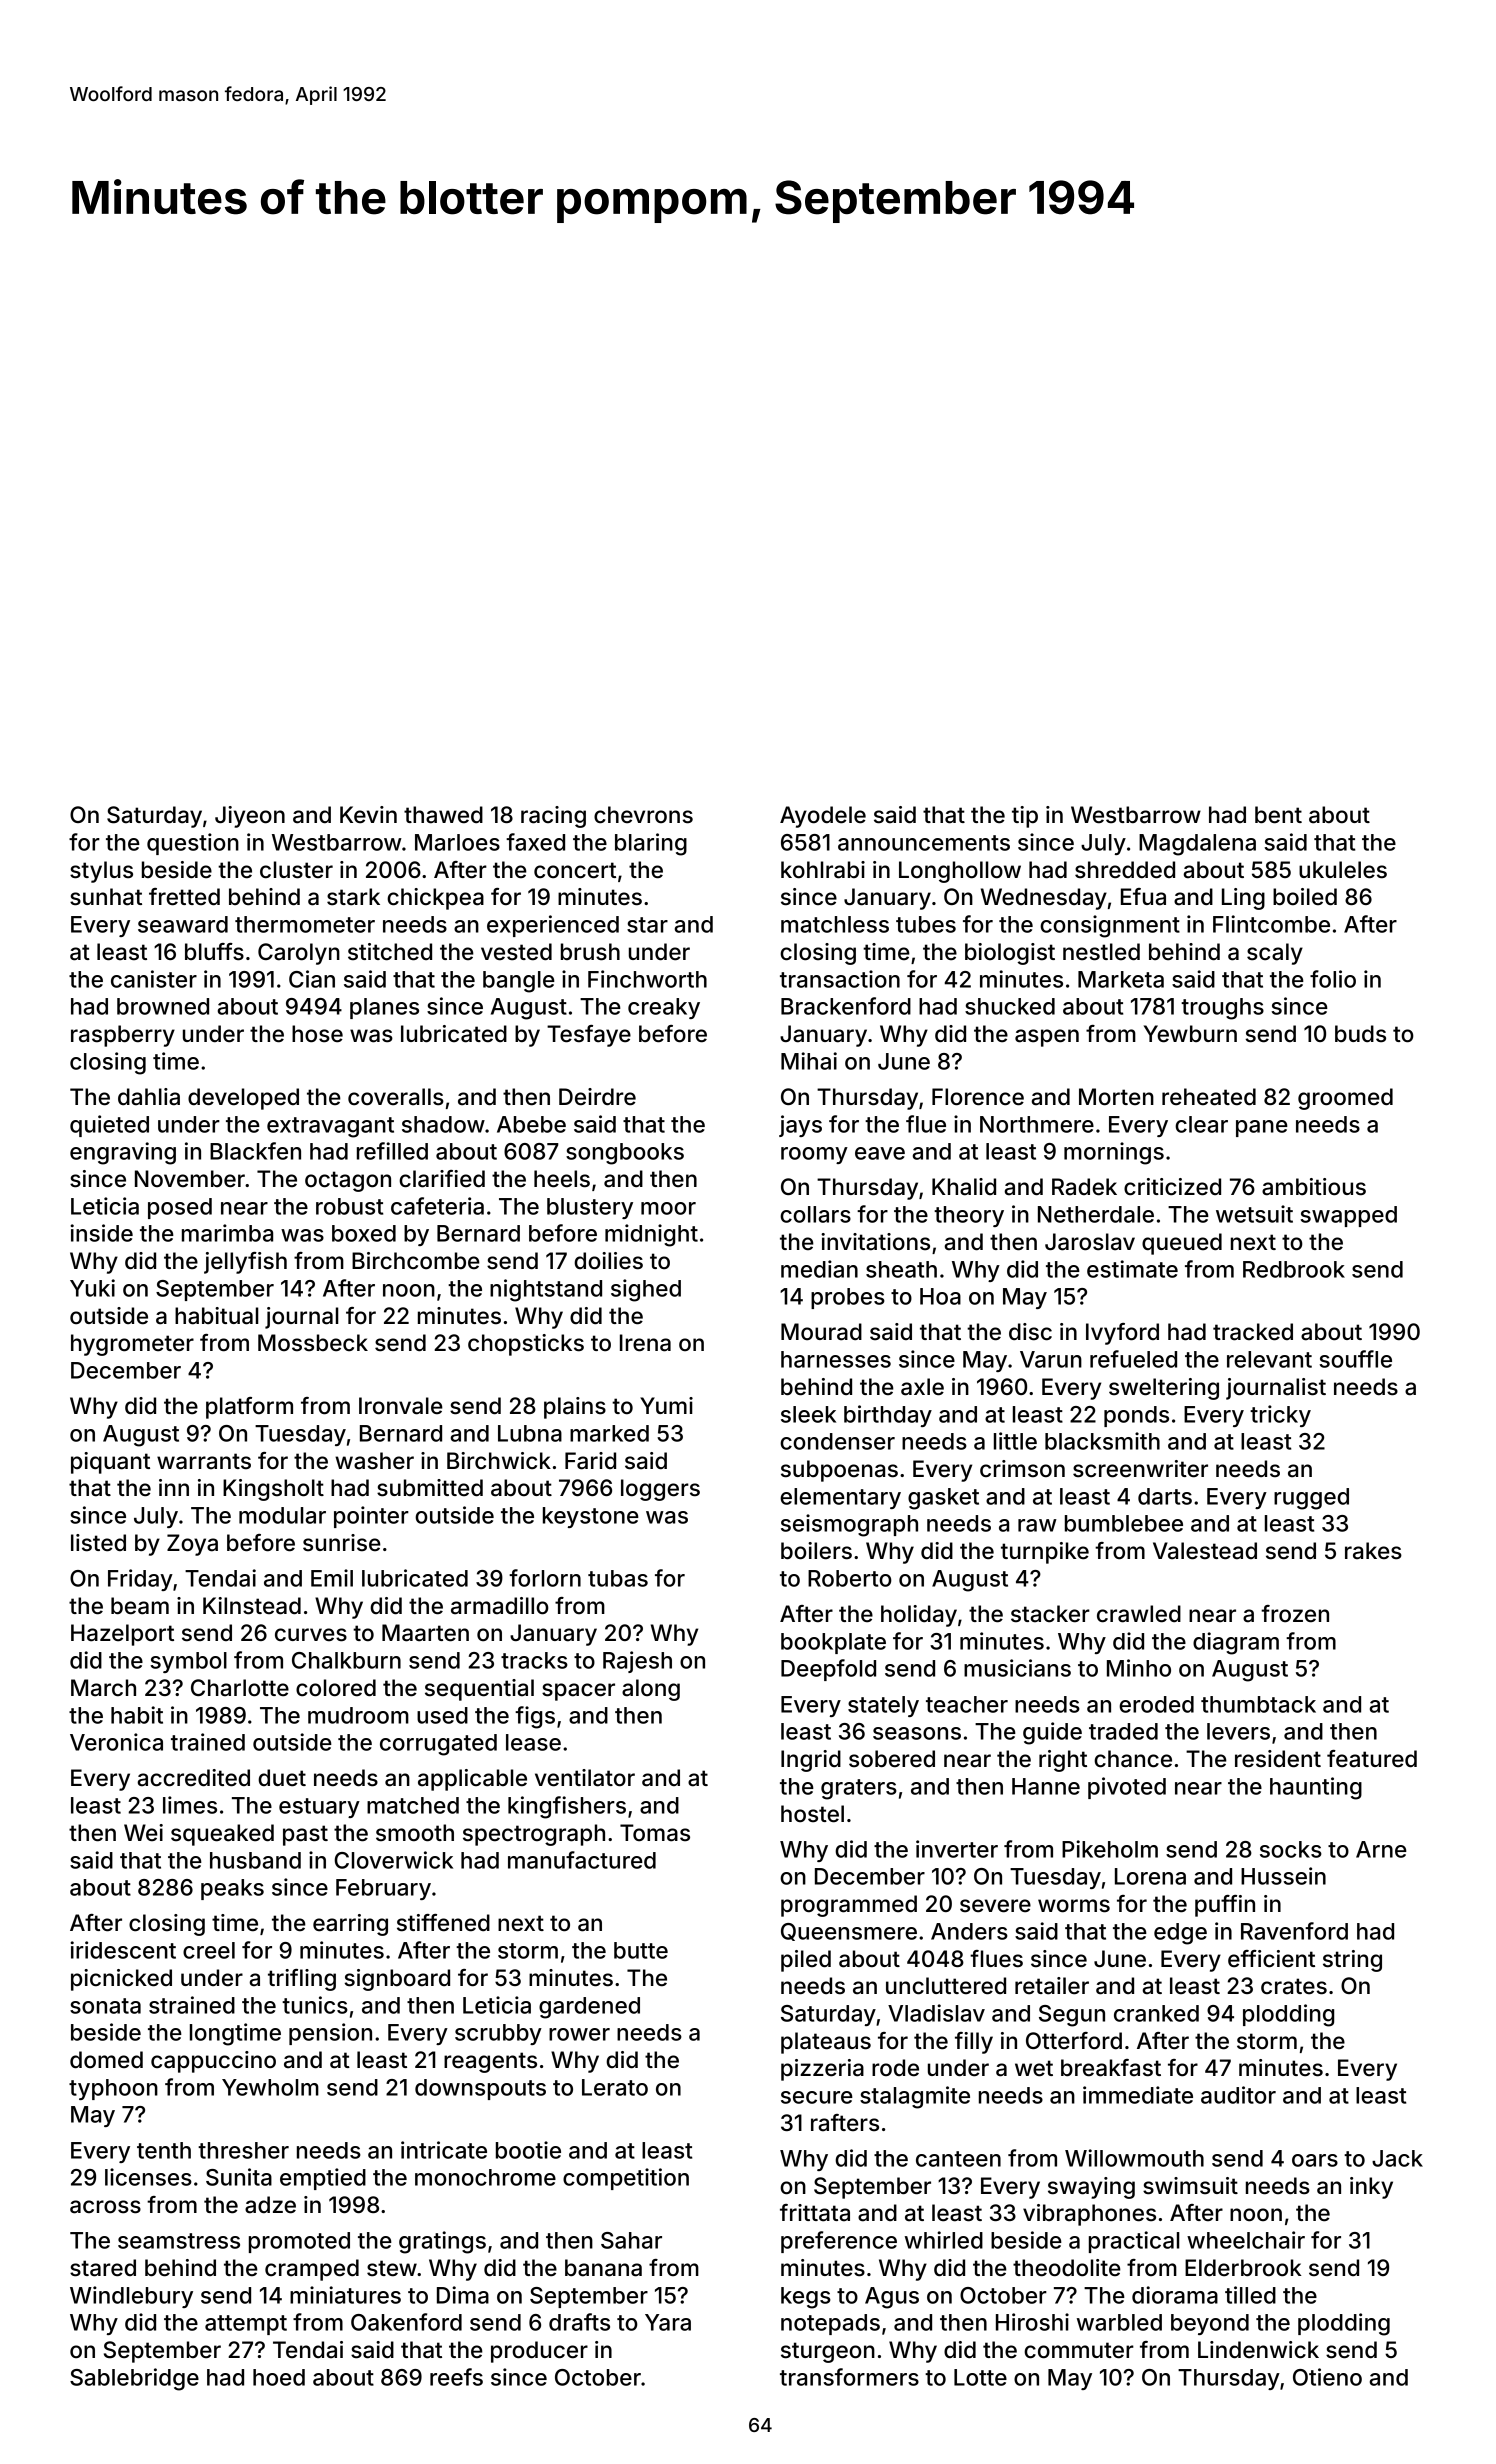  Describe the element at coordinates (1294, 1931) in the page. I see `Ravenford` at that location.
